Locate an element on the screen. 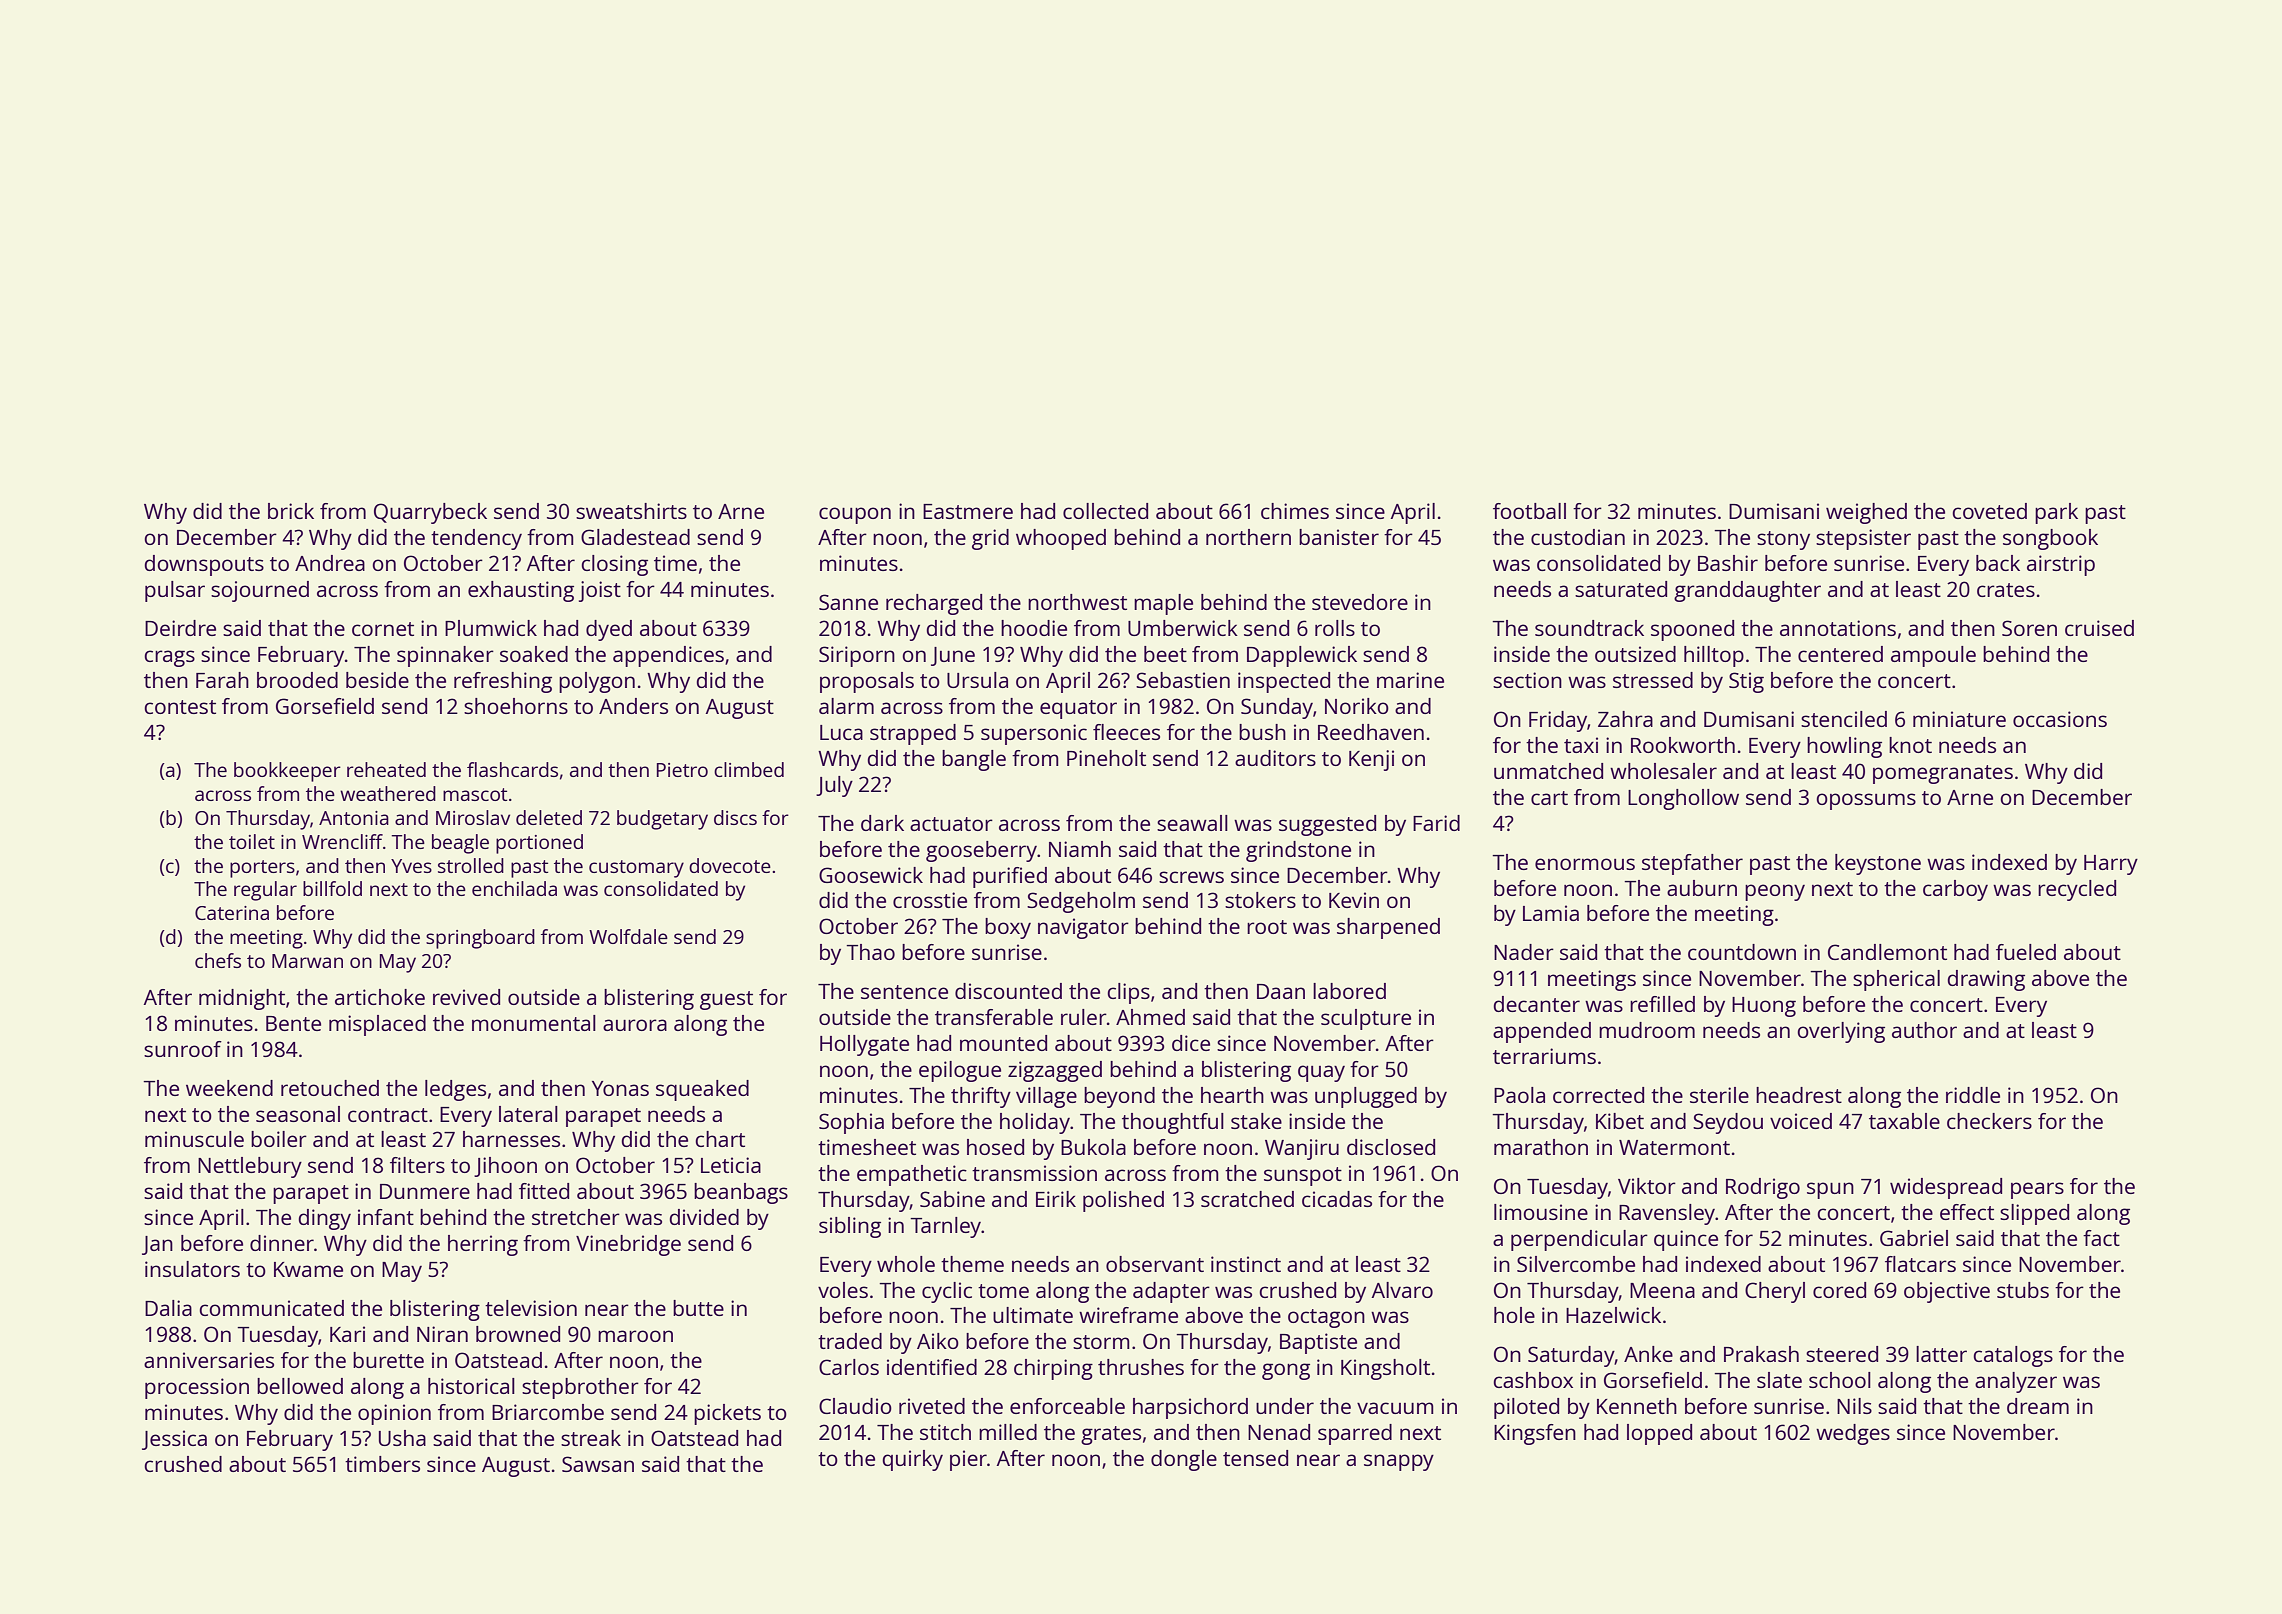 Image resolution: width=2282 pixels, height=1614 pixels. Wolfdale is located at coordinates (628, 936).
